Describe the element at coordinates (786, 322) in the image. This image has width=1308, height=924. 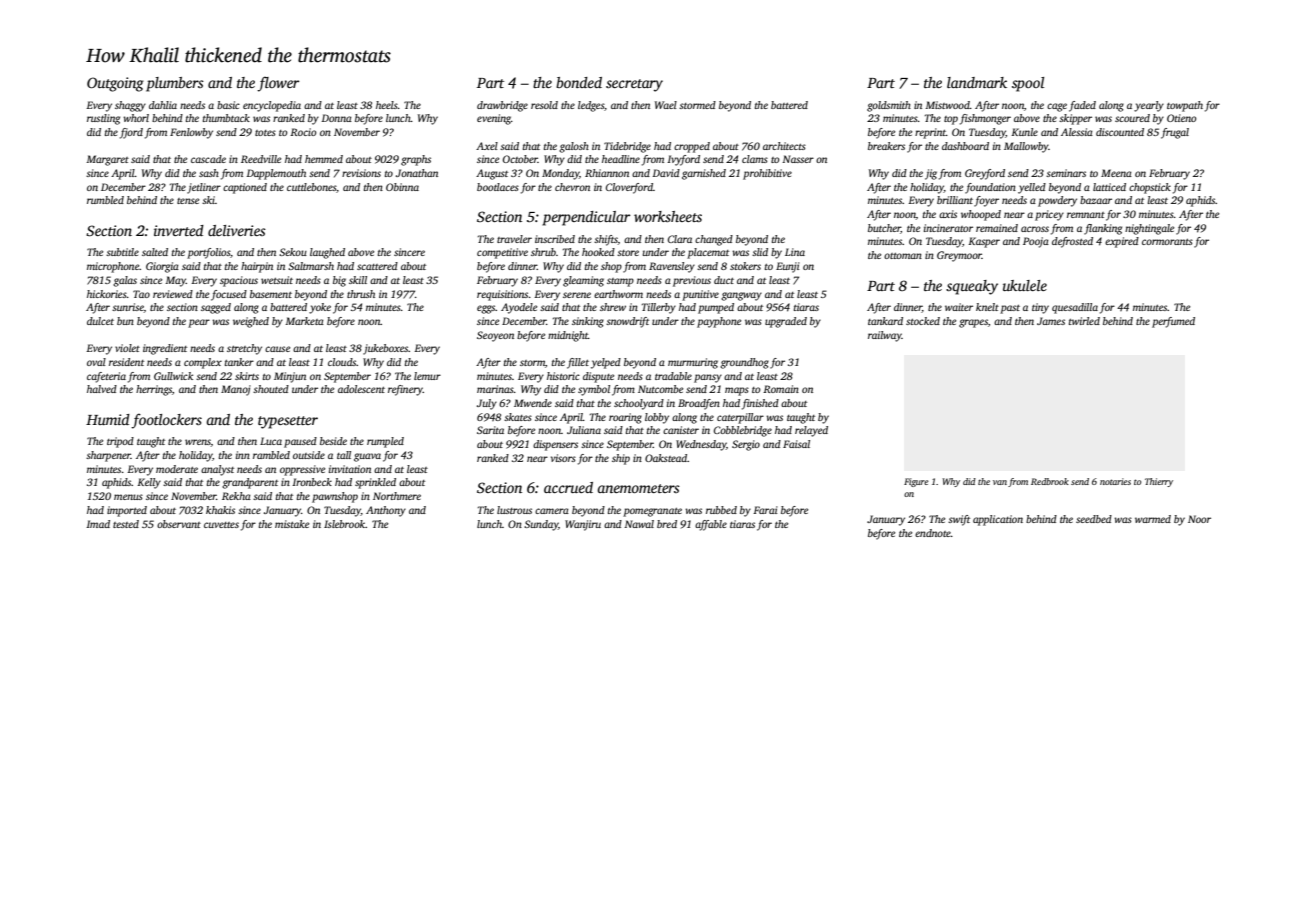
I see `upgraded` at that location.
